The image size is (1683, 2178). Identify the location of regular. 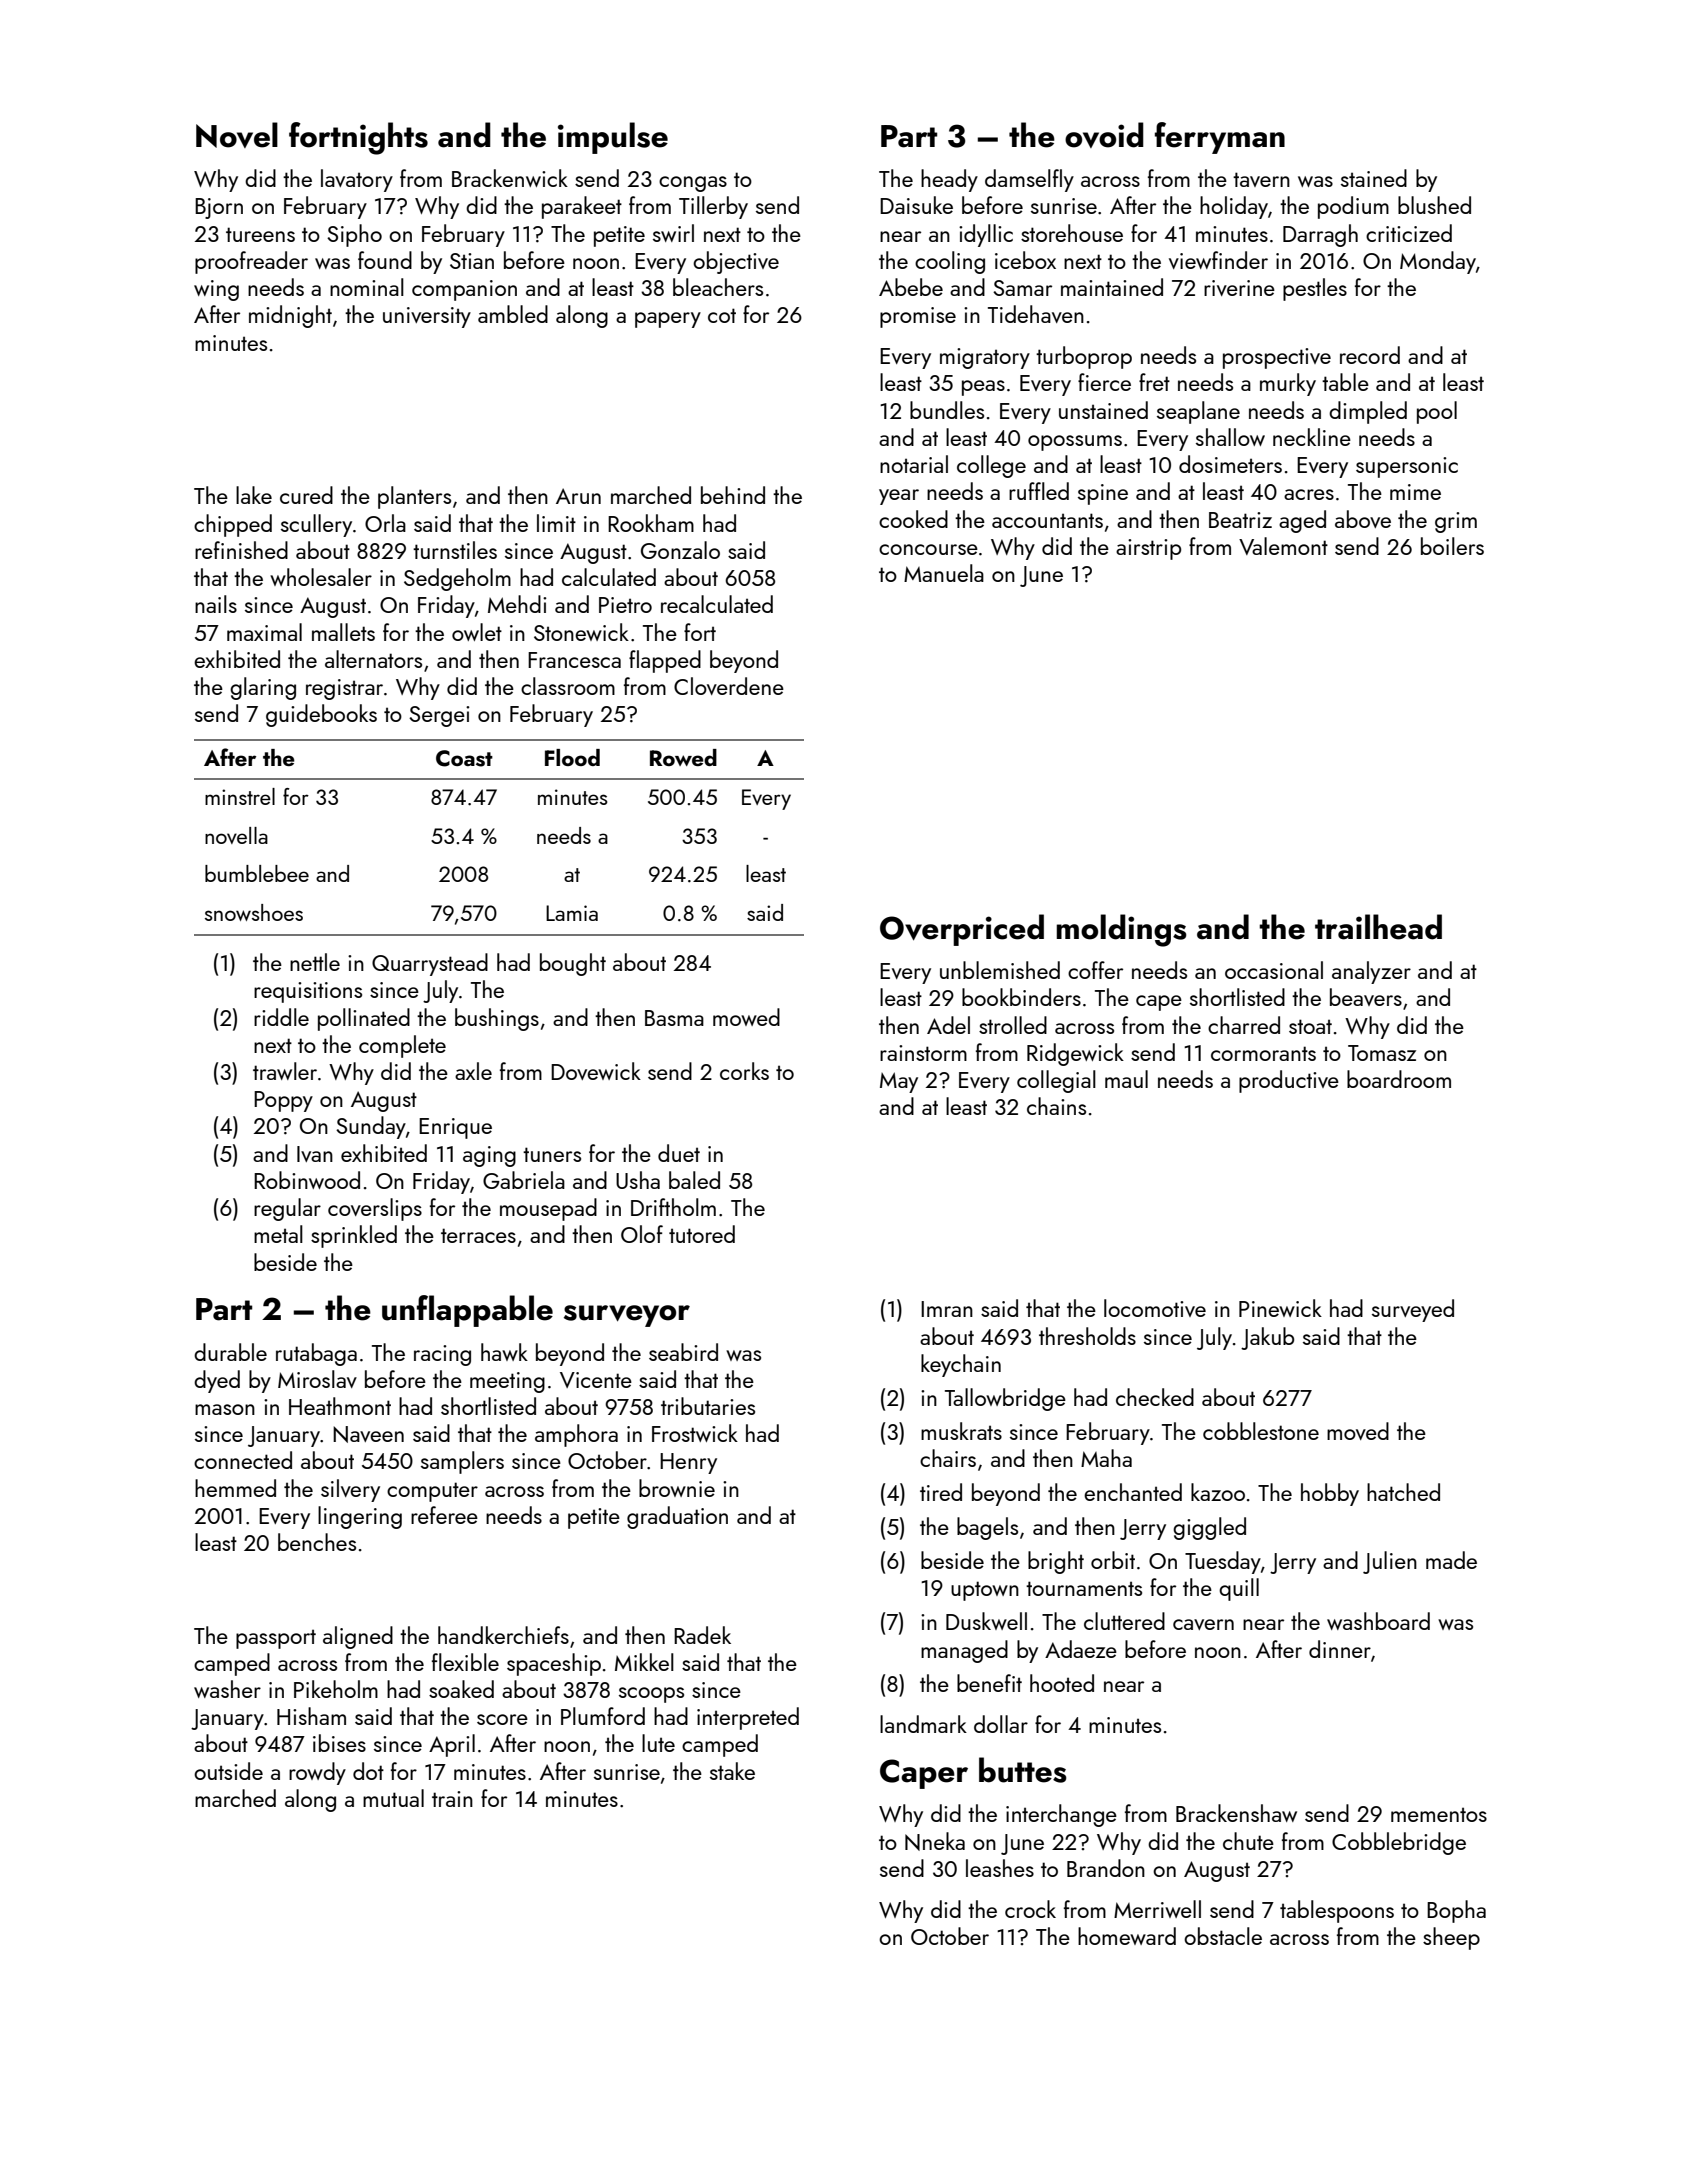
(287, 1209).
